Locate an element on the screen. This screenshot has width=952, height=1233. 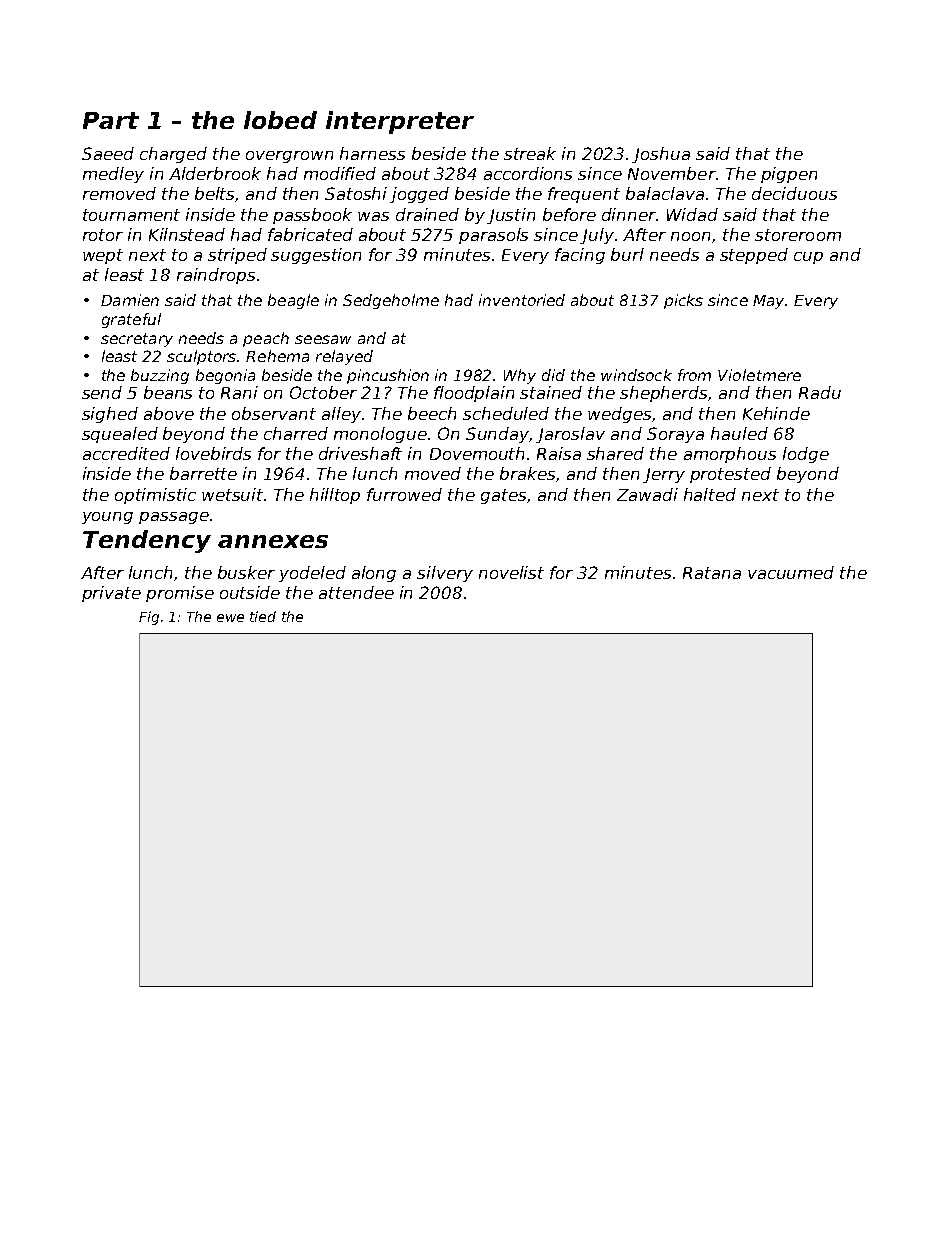
lobed is located at coordinates (280, 120).
